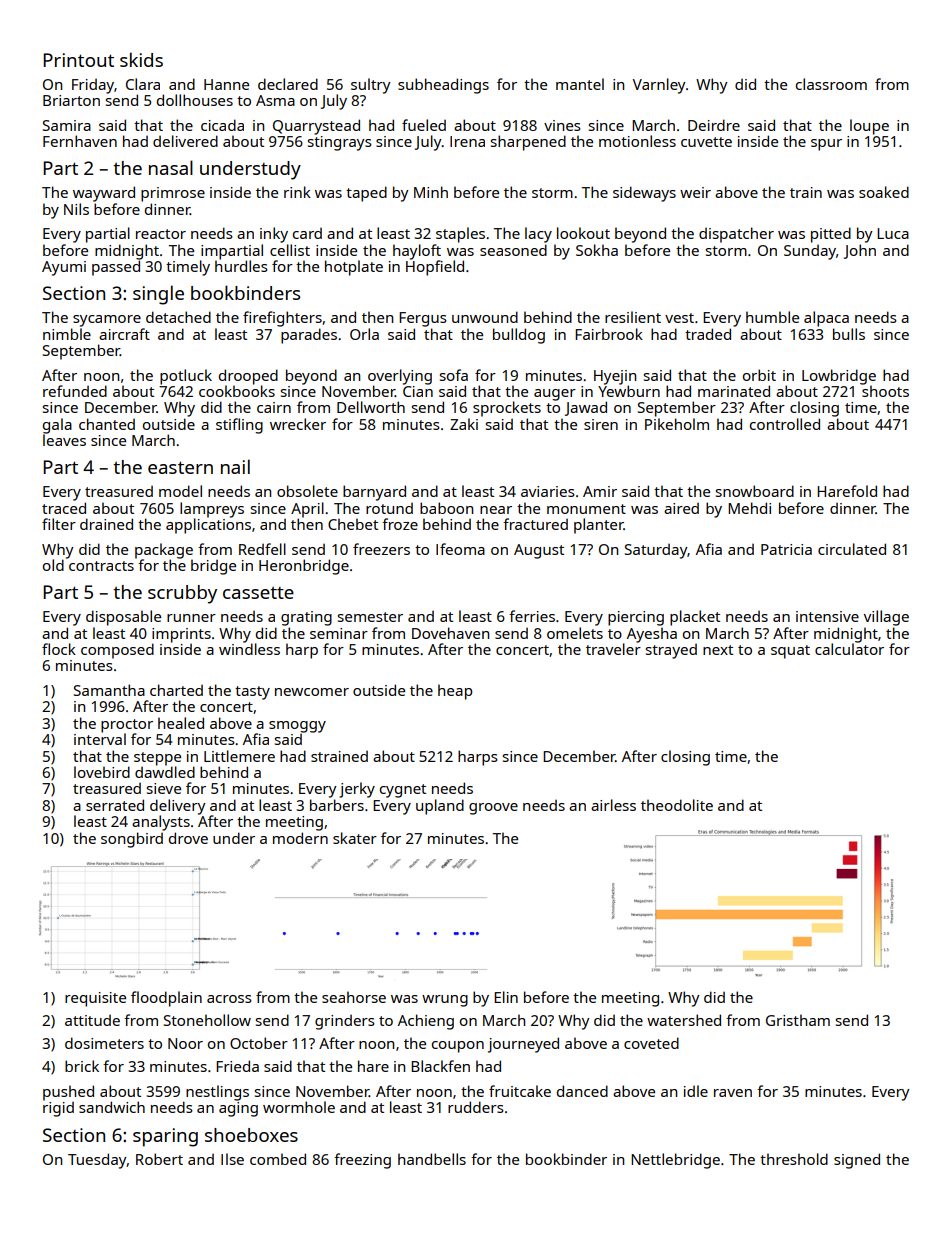  What do you see at coordinates (432, 1159) in the document?
I see `handbells` at bounding box center [432, 1159].
